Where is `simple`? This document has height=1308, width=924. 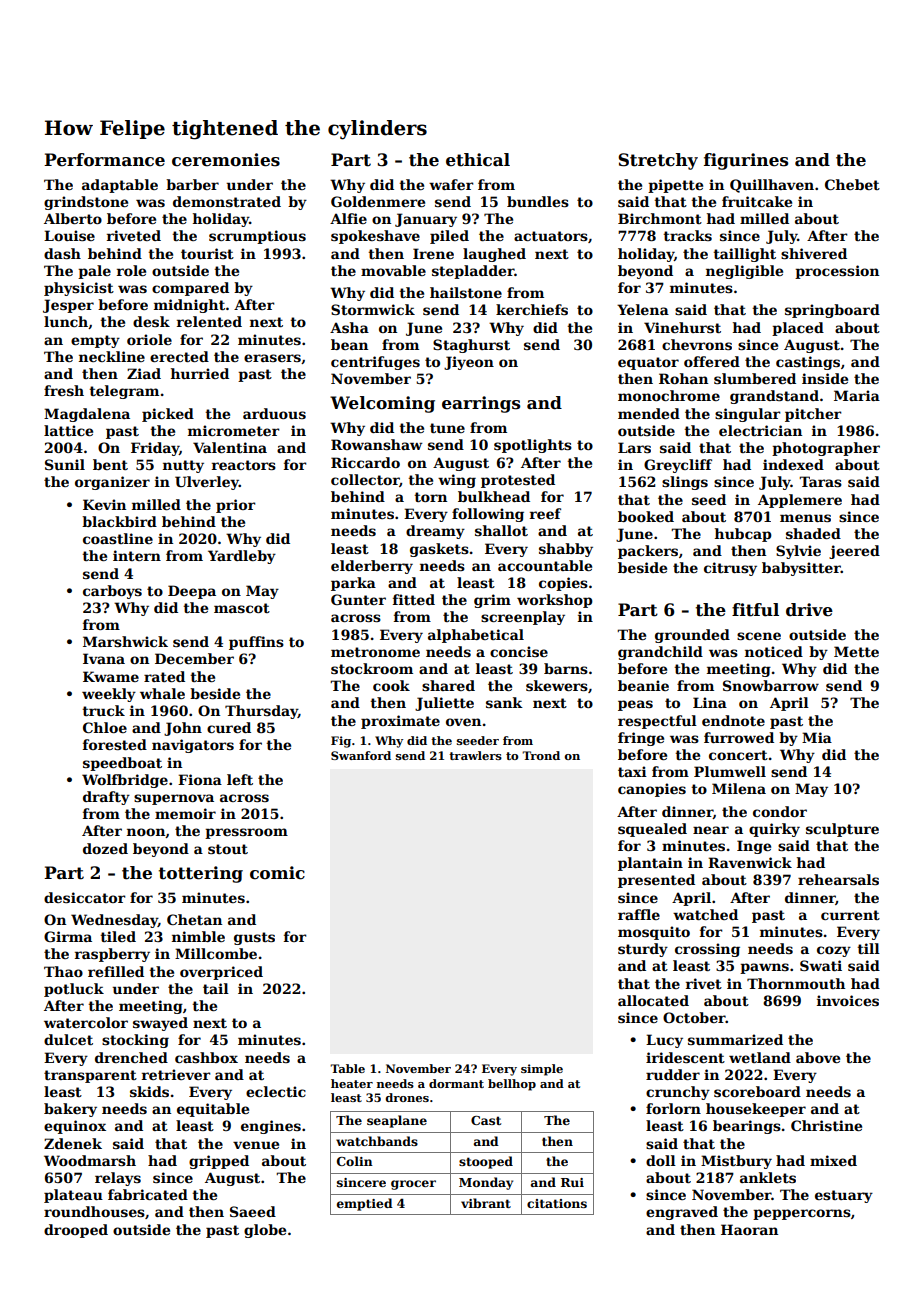 simple is located at coordinates (542, 1070).
